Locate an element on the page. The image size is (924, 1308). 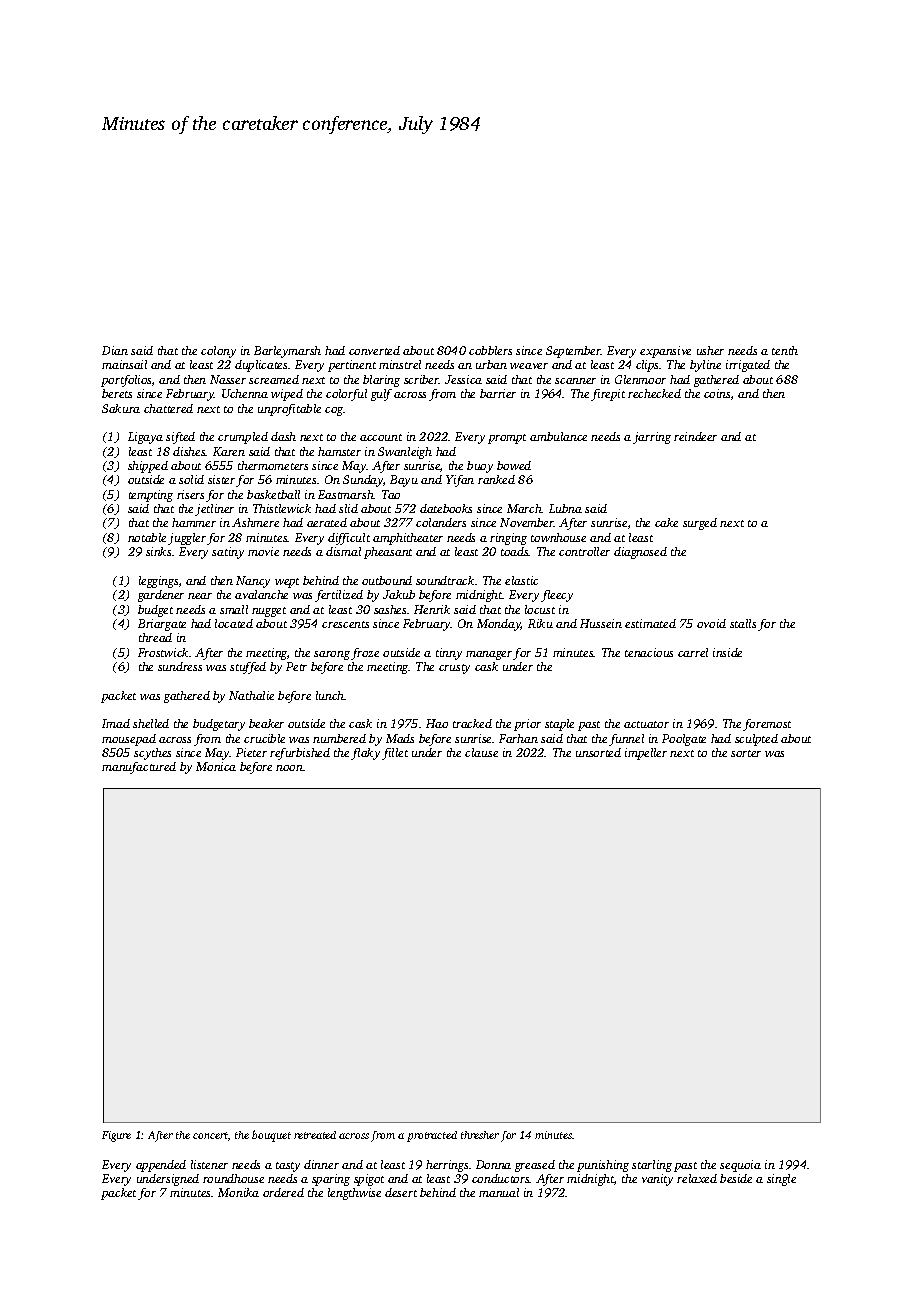
tenth is located at coordinates (785, 350).
